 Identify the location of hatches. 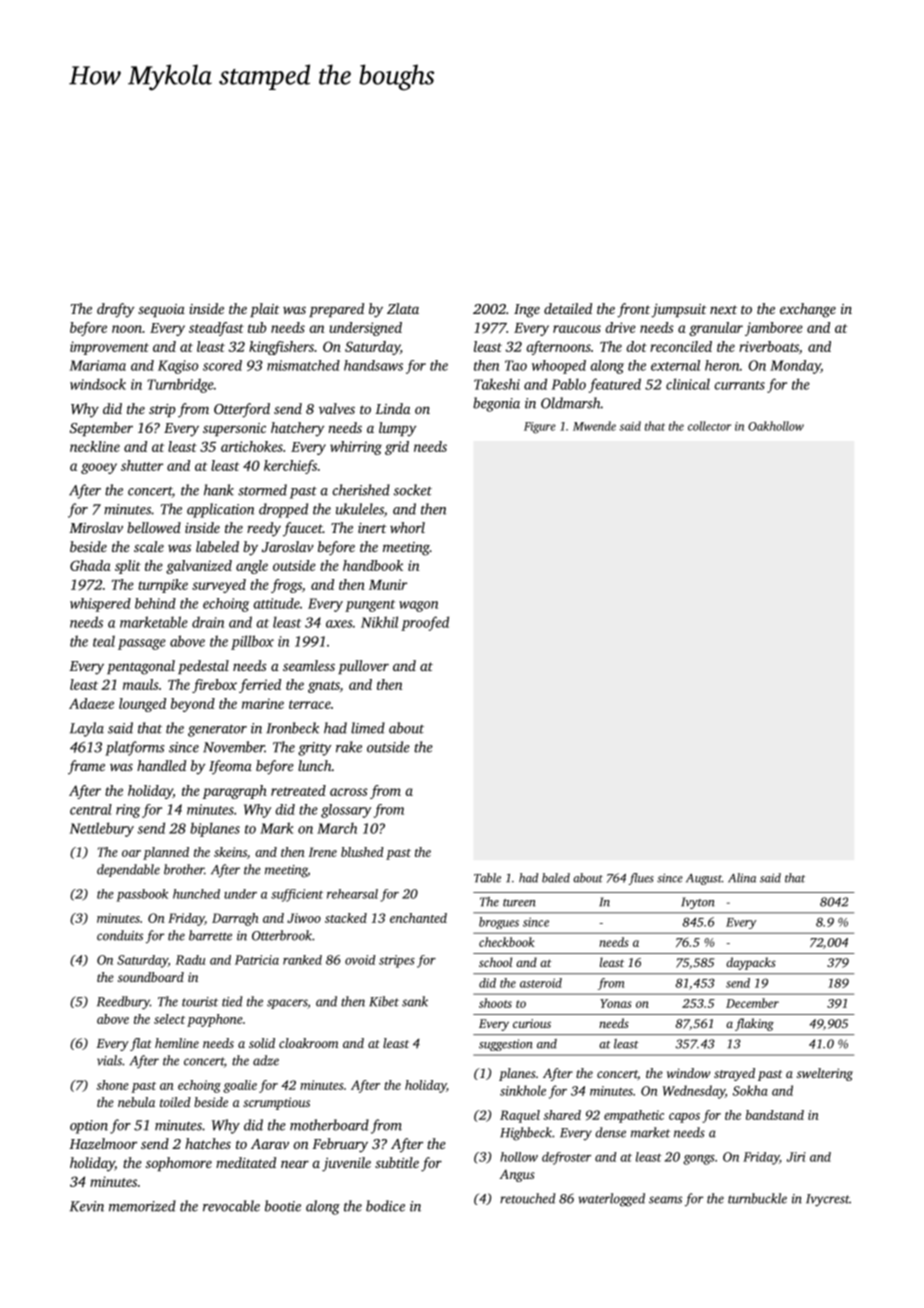
(208, 1143).
